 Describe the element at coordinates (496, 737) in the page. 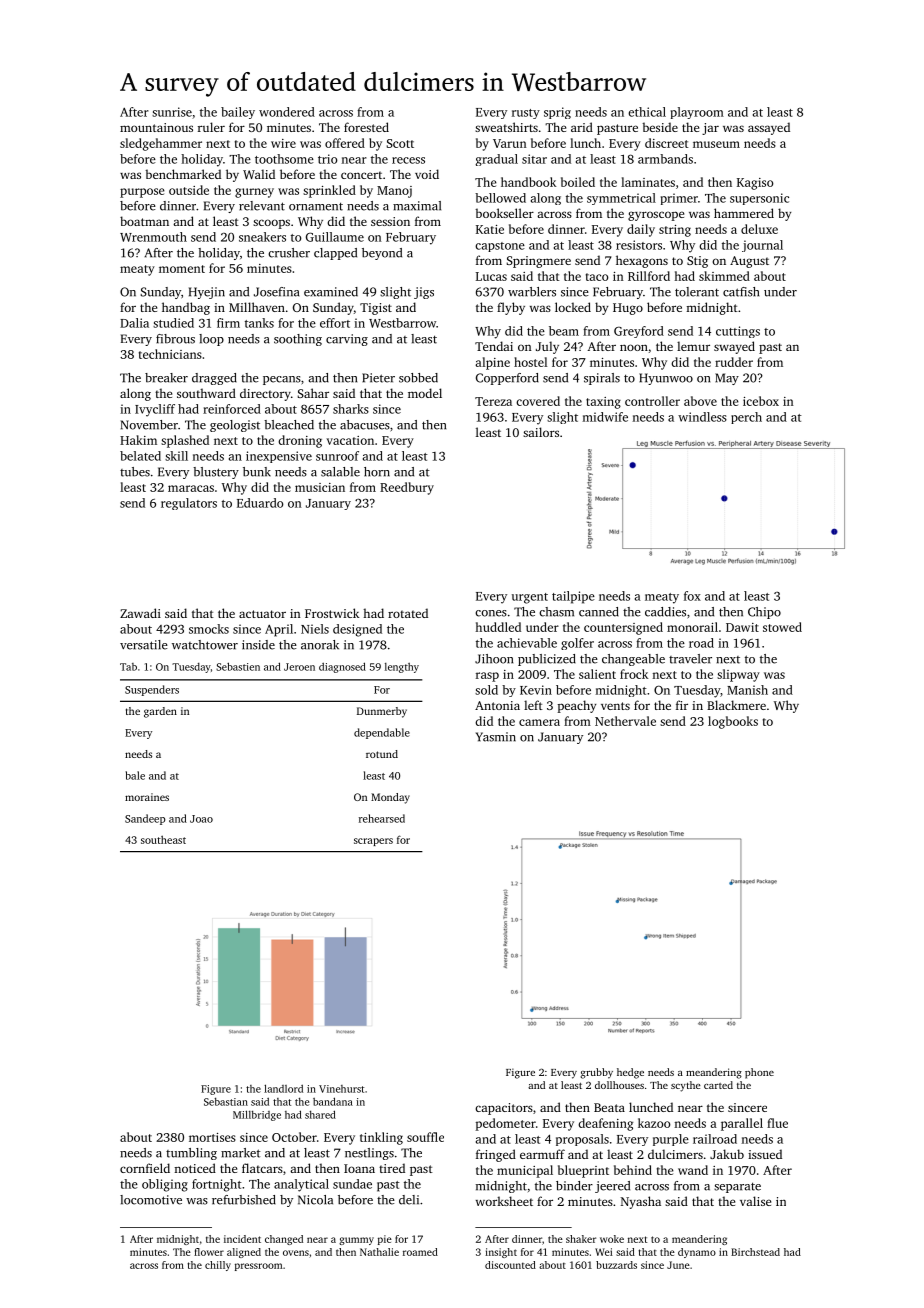

I see `Yasmin` at that location.
